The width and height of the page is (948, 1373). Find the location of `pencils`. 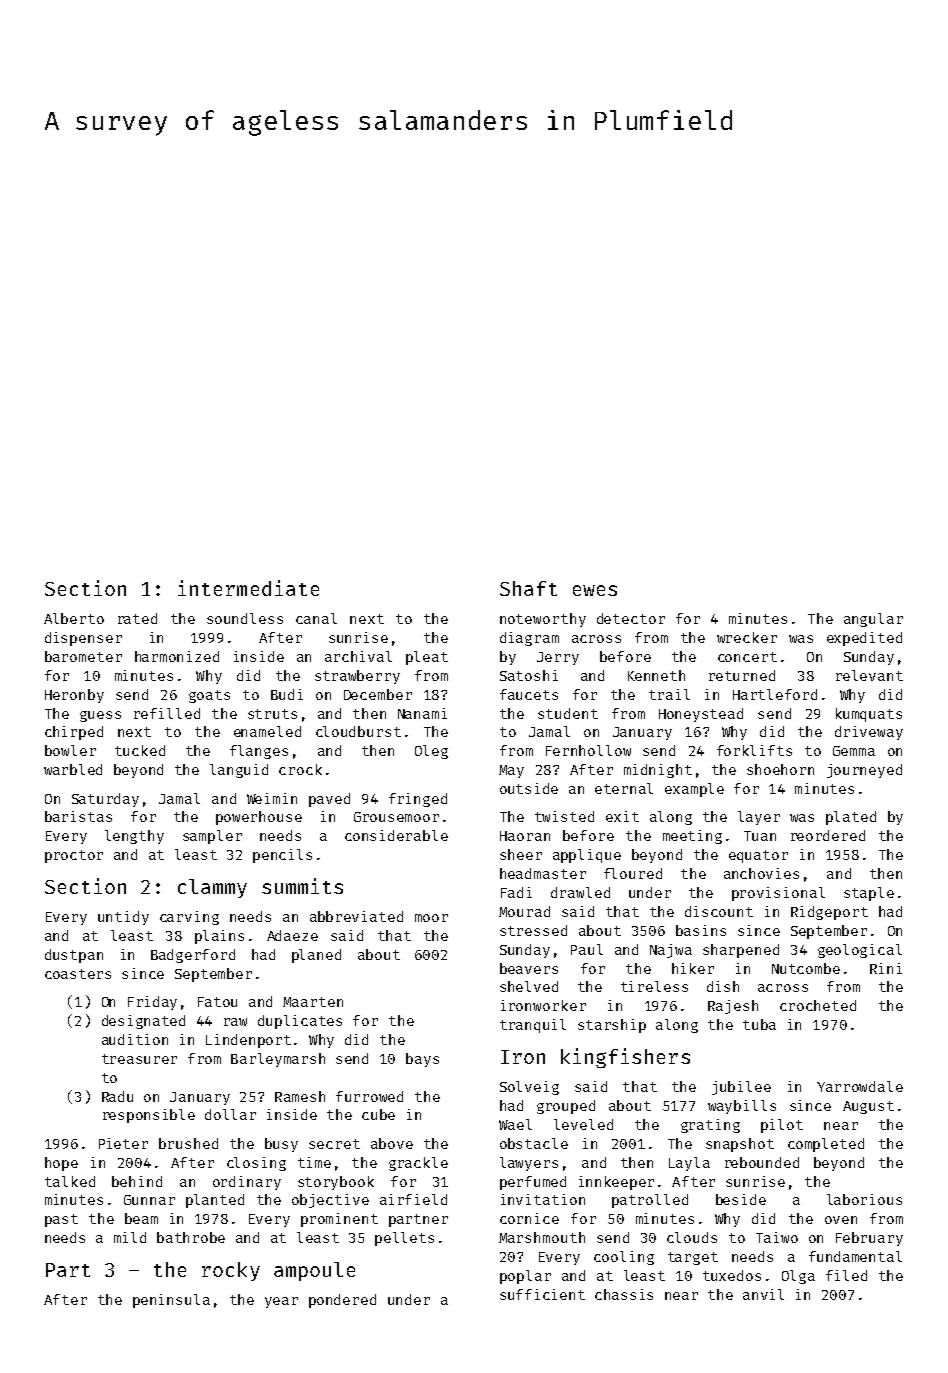

pencils is located at coordinates (282, 856).
